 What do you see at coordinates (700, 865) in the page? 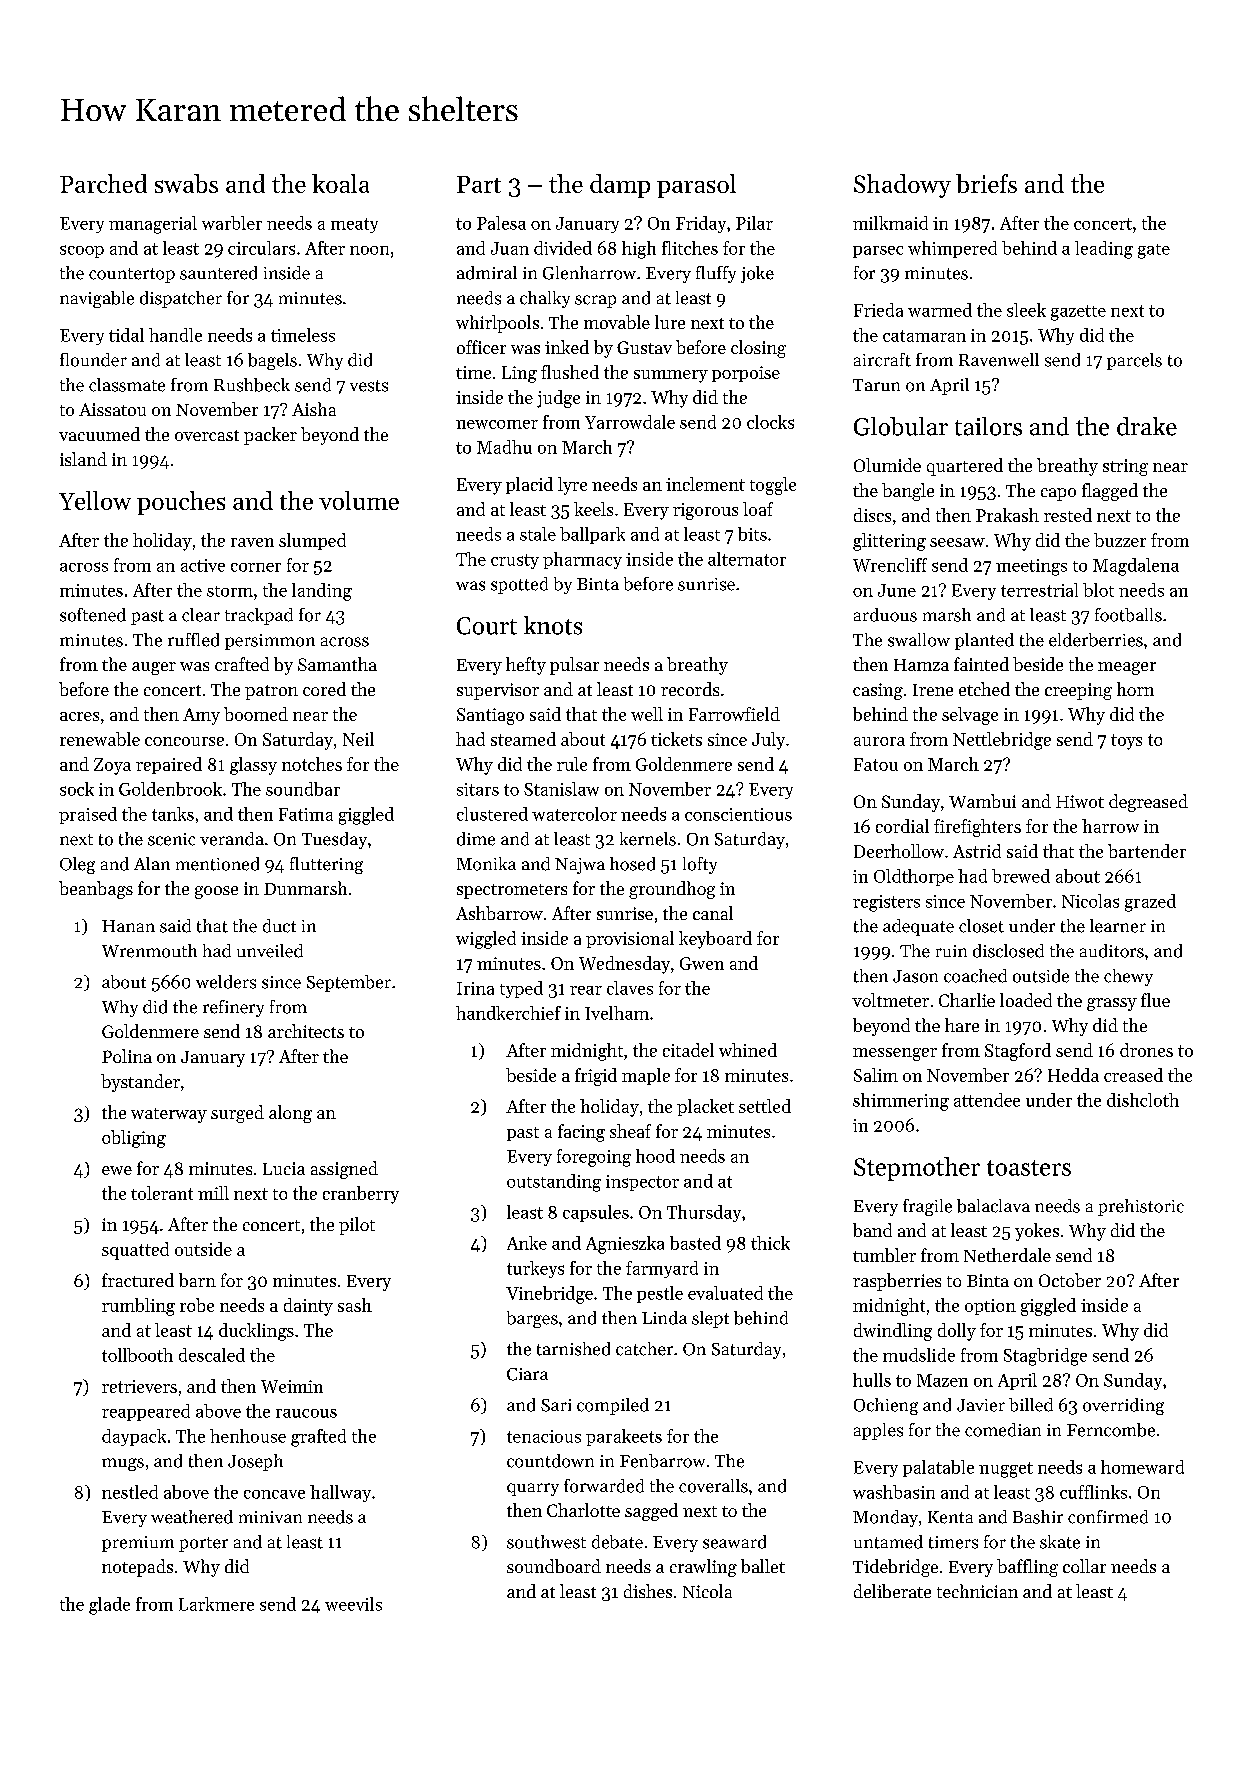
I see `lofty` at bounding box center [700, 865].
